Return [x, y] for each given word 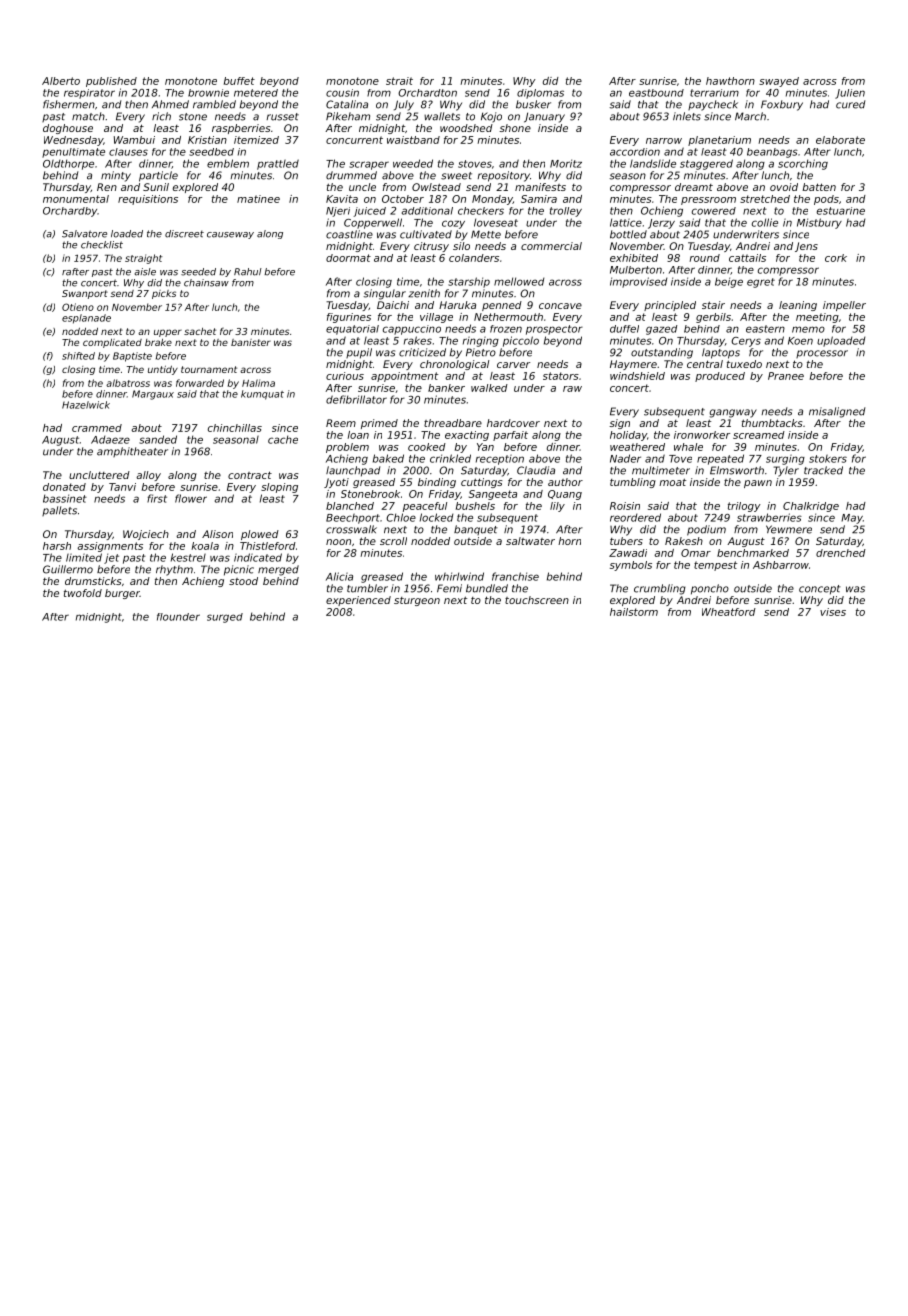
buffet [239, 81]
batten [819, 187]
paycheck [713, 105]
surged [225, 618]
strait [399, 81]
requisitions [148, 200]
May [852, 519]
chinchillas [235, 428]
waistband [413, 140]
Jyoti [336, 483]
